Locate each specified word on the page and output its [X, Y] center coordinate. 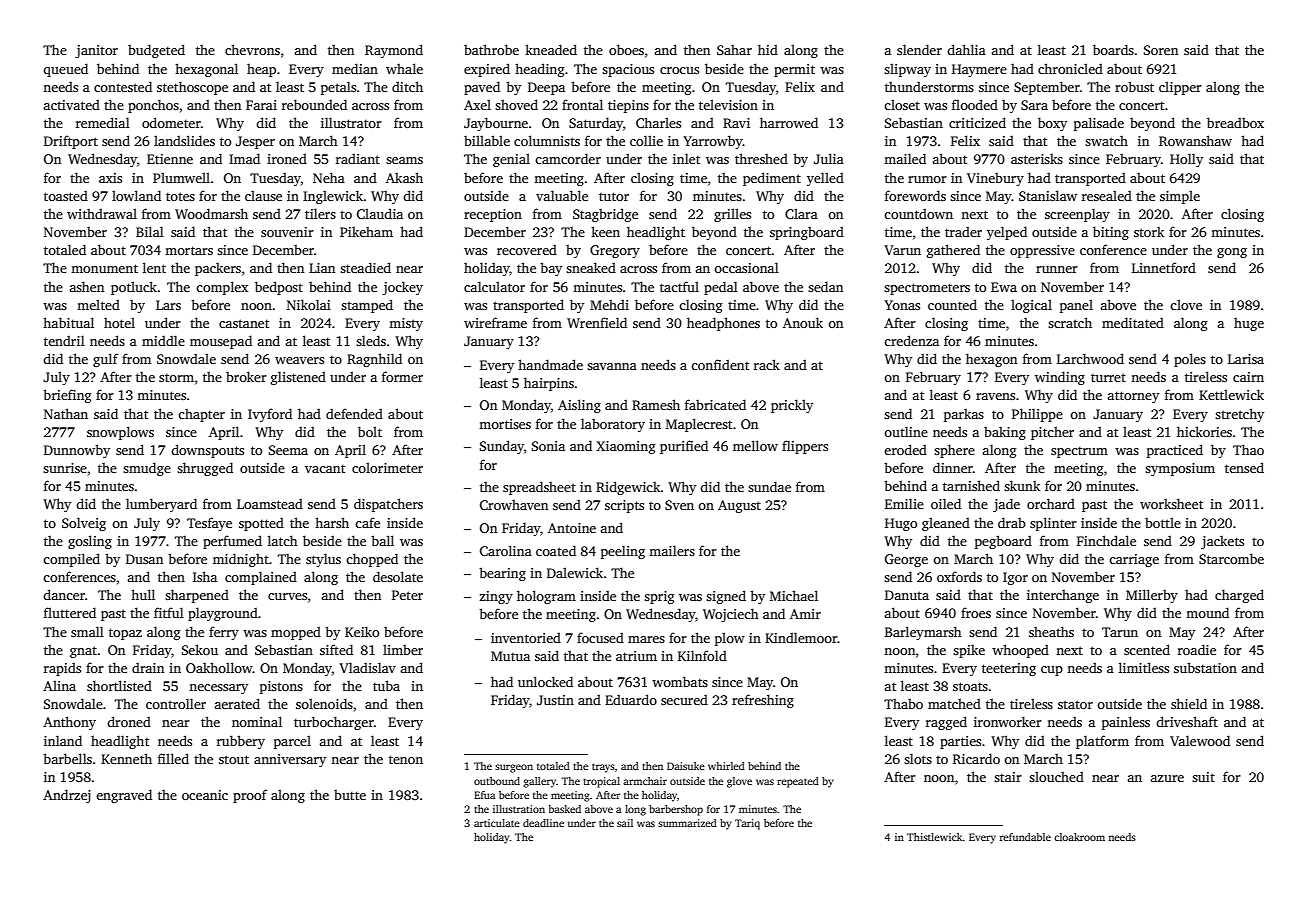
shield [1189, 703]
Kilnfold [702, 655]
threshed [761, 158]
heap [261, 70]
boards [1113, 49]
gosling [90, 542]
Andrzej [67, 796]
